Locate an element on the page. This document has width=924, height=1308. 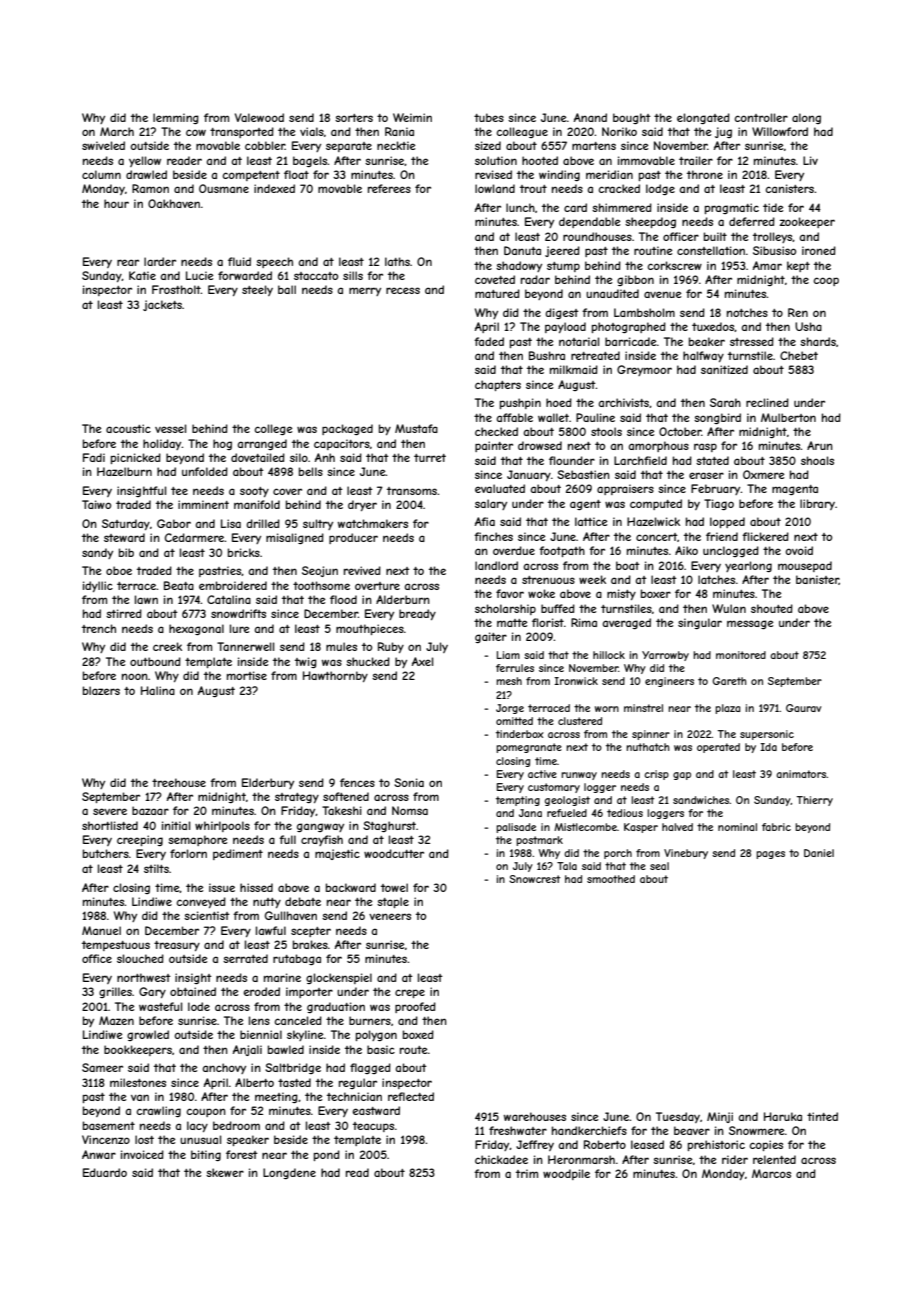
Marcos is located at coordinates (771, 1173).
